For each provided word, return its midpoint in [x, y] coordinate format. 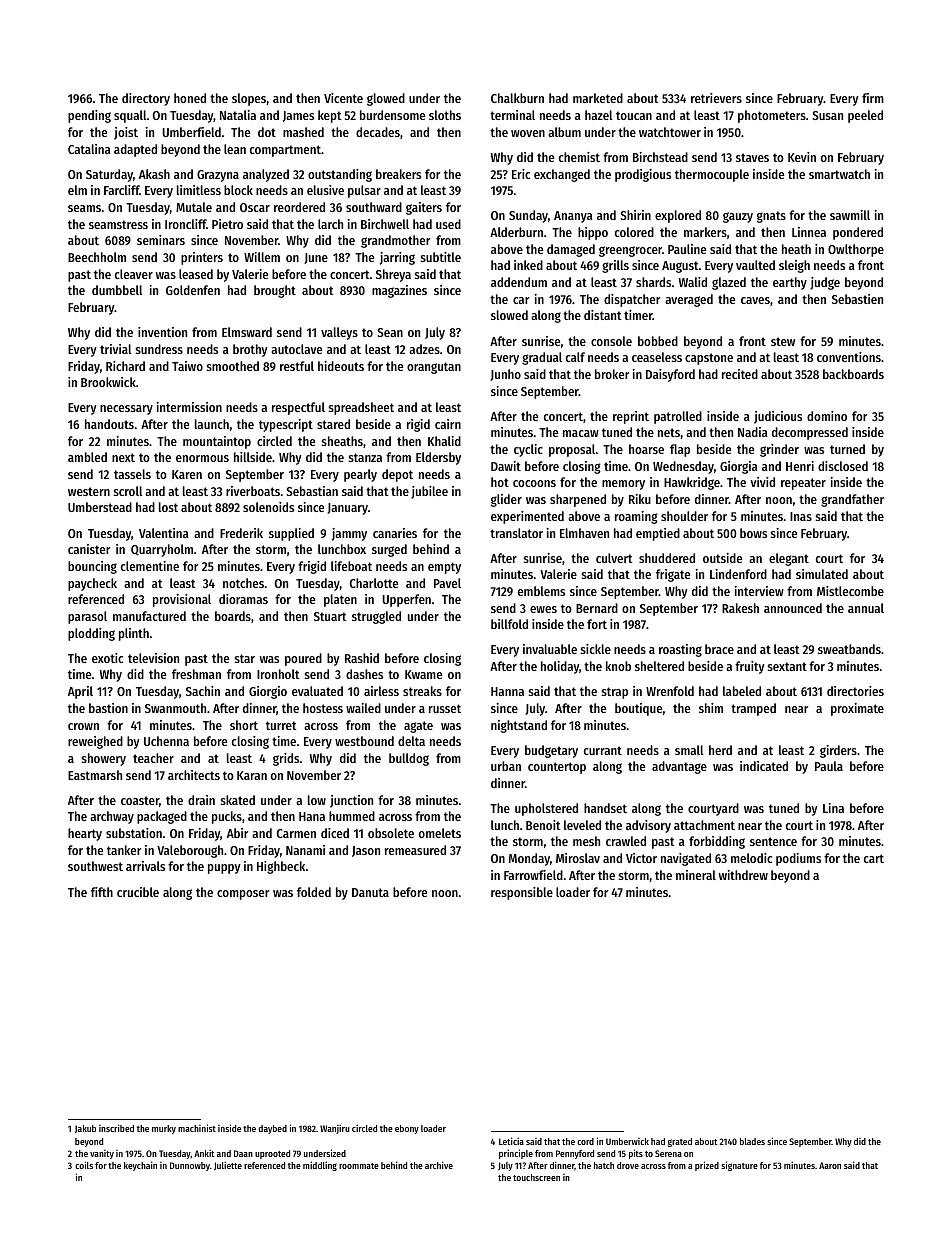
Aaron [830, 1165]
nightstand [519, 726]
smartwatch [839, 174]
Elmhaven [584, 533]
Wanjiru [335, 1129]
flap [680, 450]
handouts [109, 424]
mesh [586, 841]
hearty [85, 834]
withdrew [743, 875]
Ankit [204, 1153]
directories [855, 691]
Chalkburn [517, 98]
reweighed [95, 742]
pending [89, 116]
